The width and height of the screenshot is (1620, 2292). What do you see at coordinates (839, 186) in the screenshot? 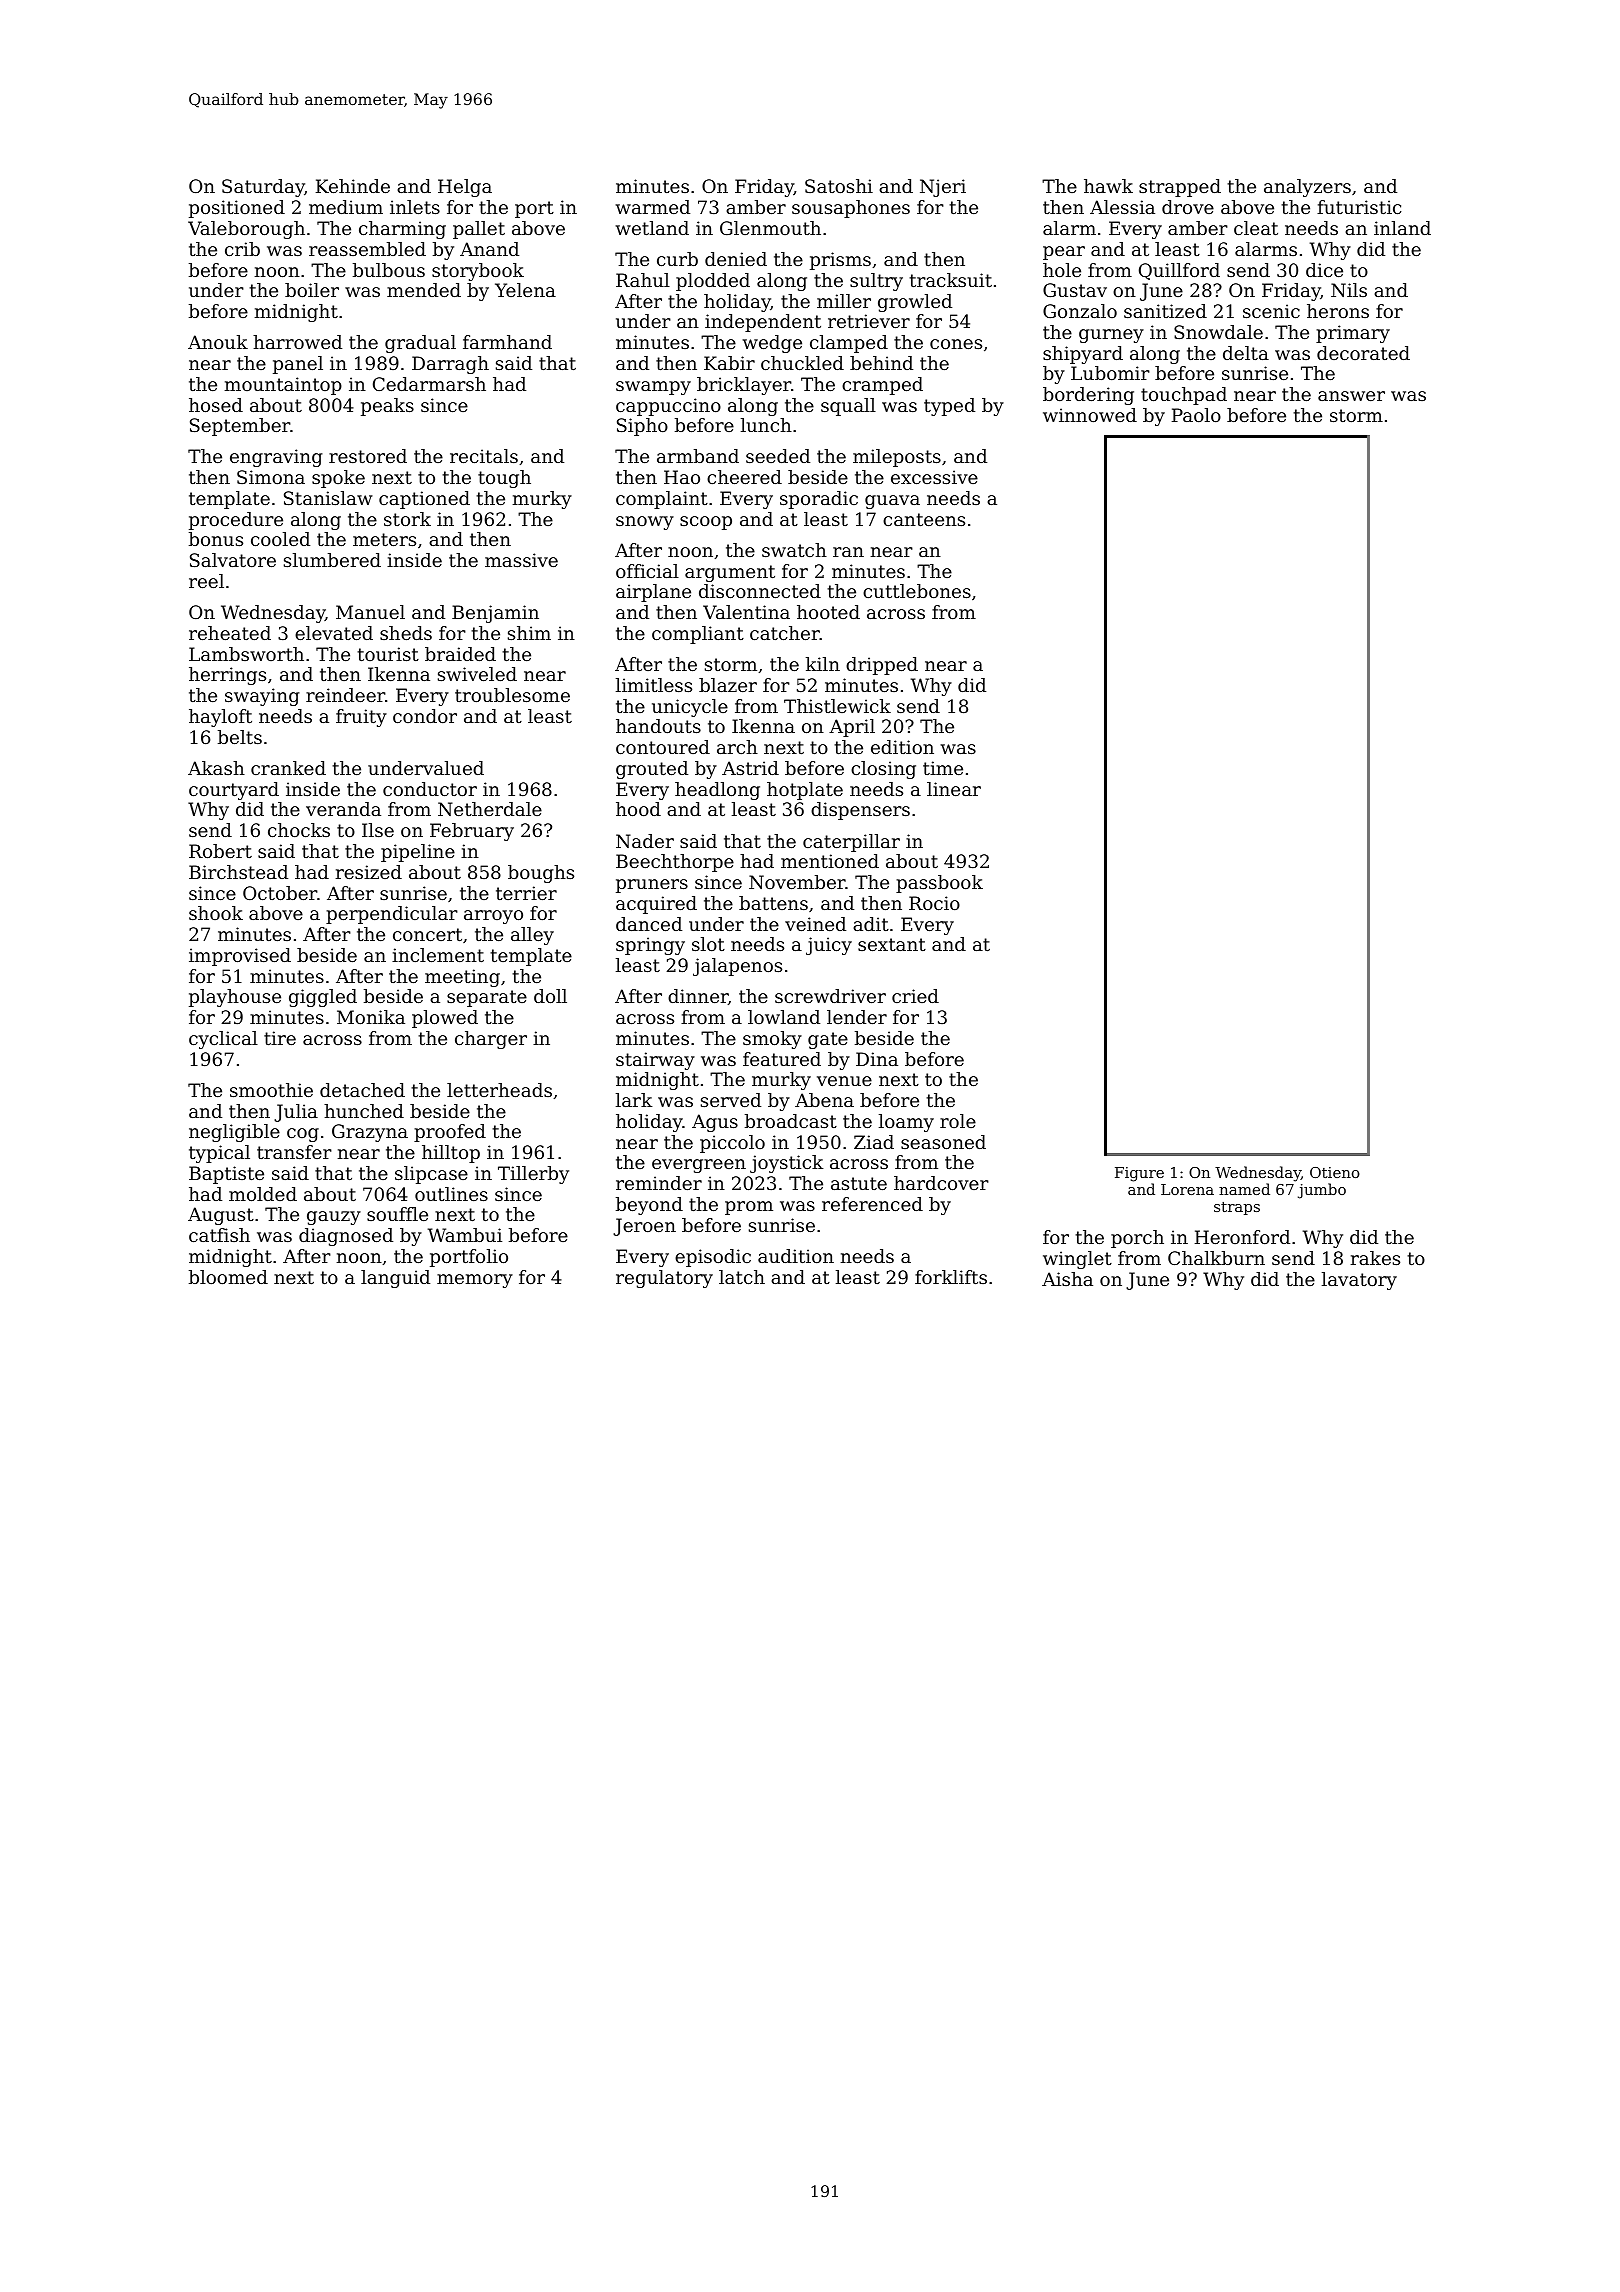
I see `Satoshi` at bounding box center [839, 186].
